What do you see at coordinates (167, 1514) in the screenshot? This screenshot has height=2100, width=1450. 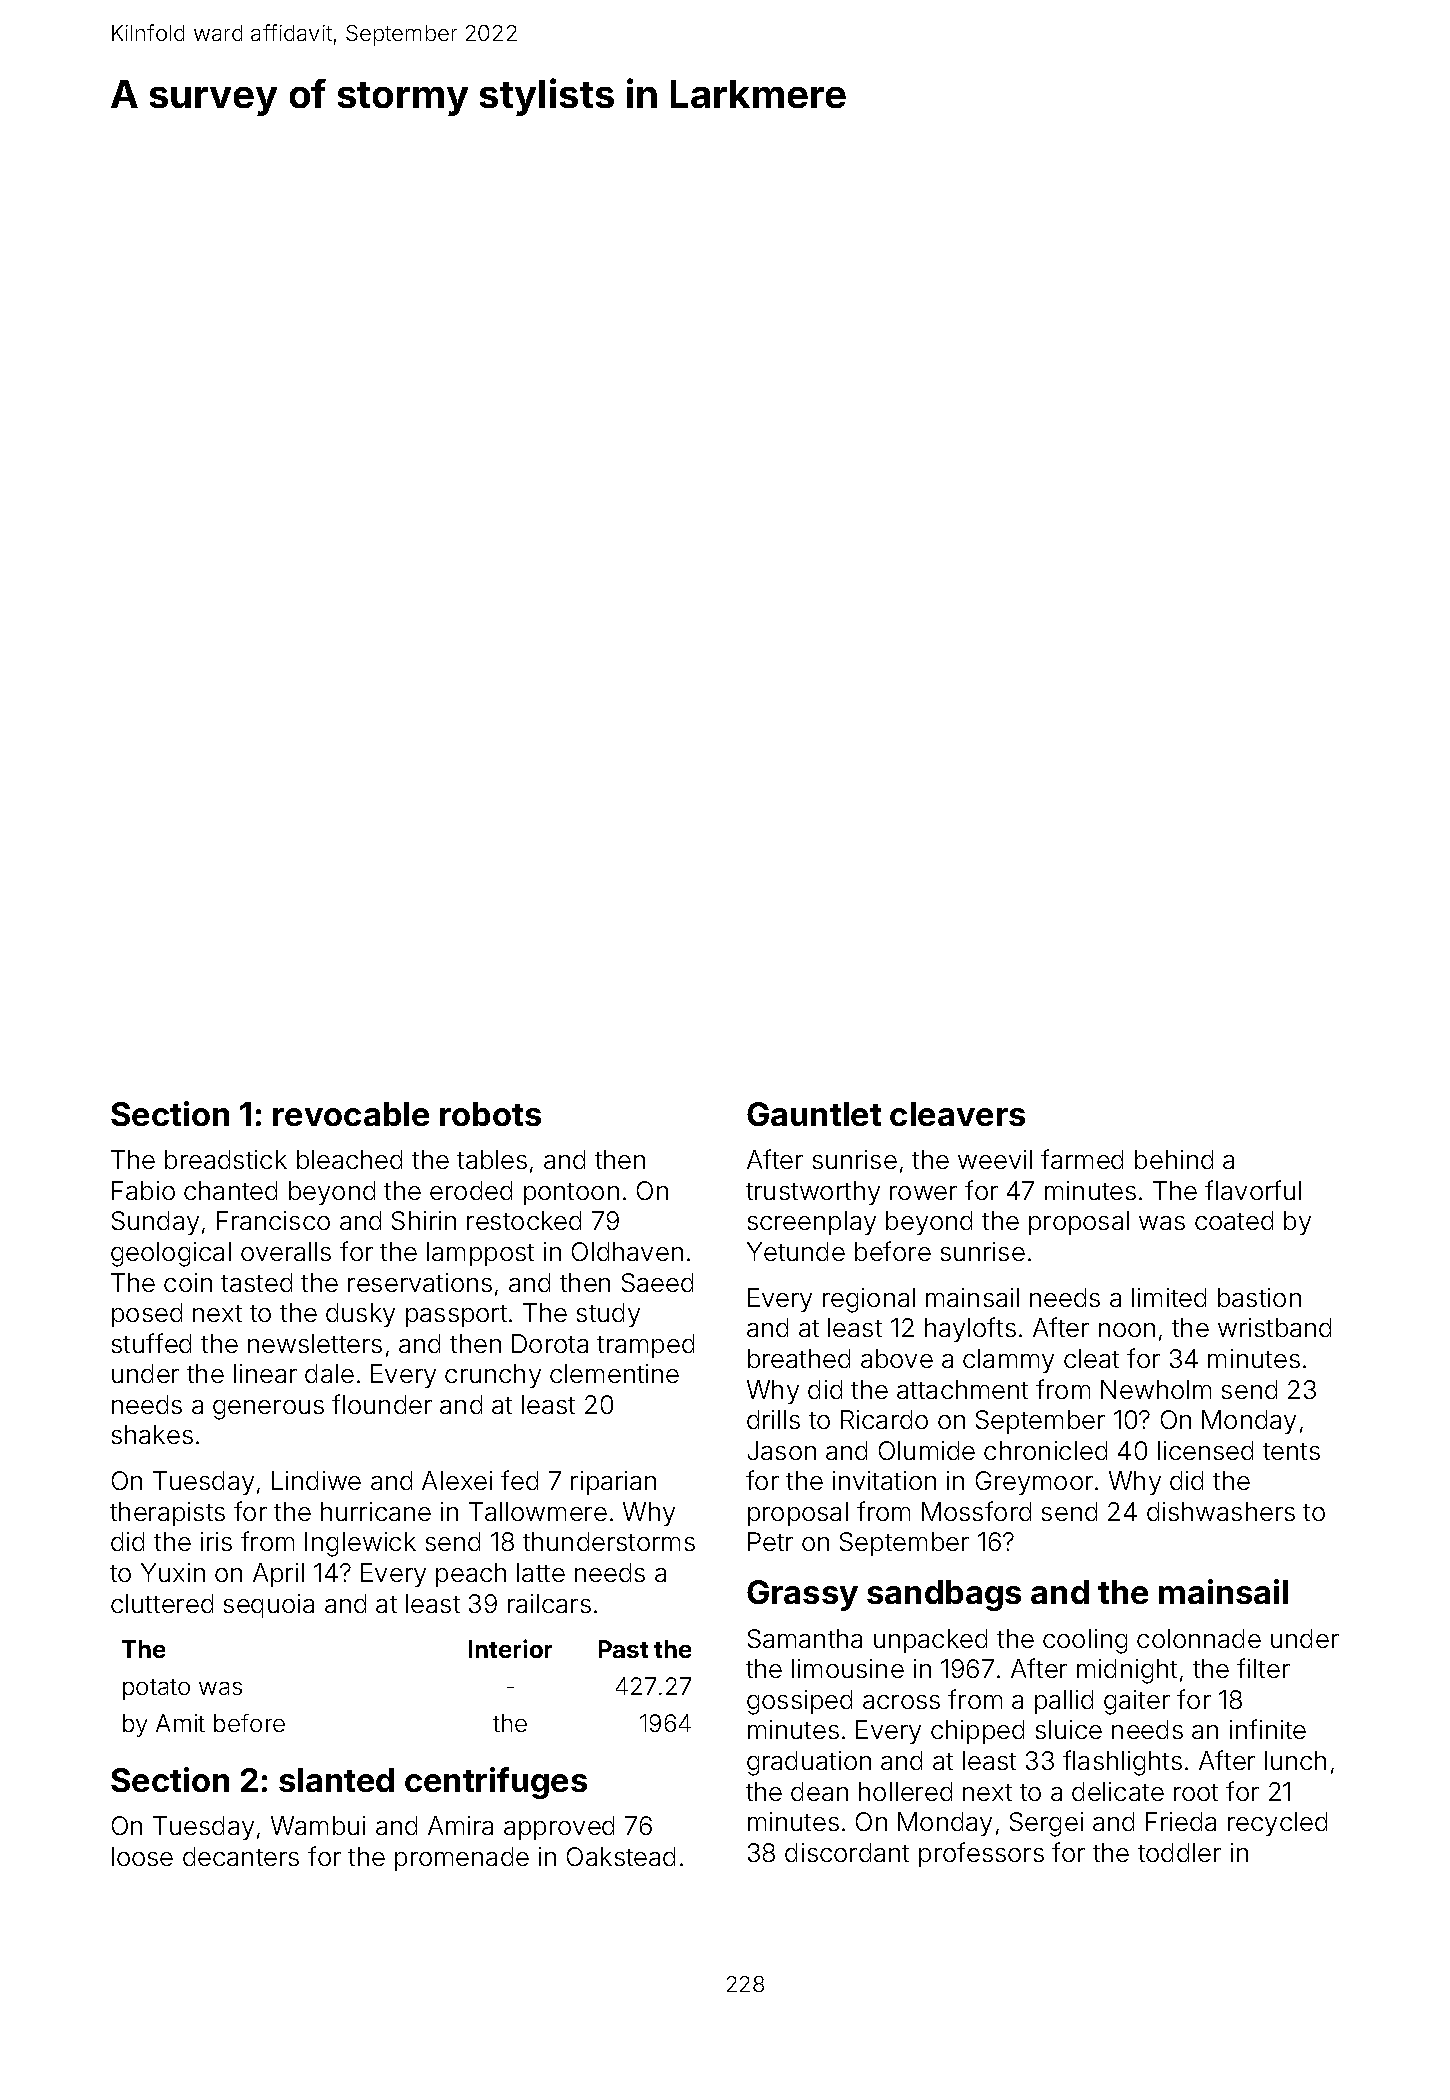 I see `therapists` at bounding box center [167, 1514].
